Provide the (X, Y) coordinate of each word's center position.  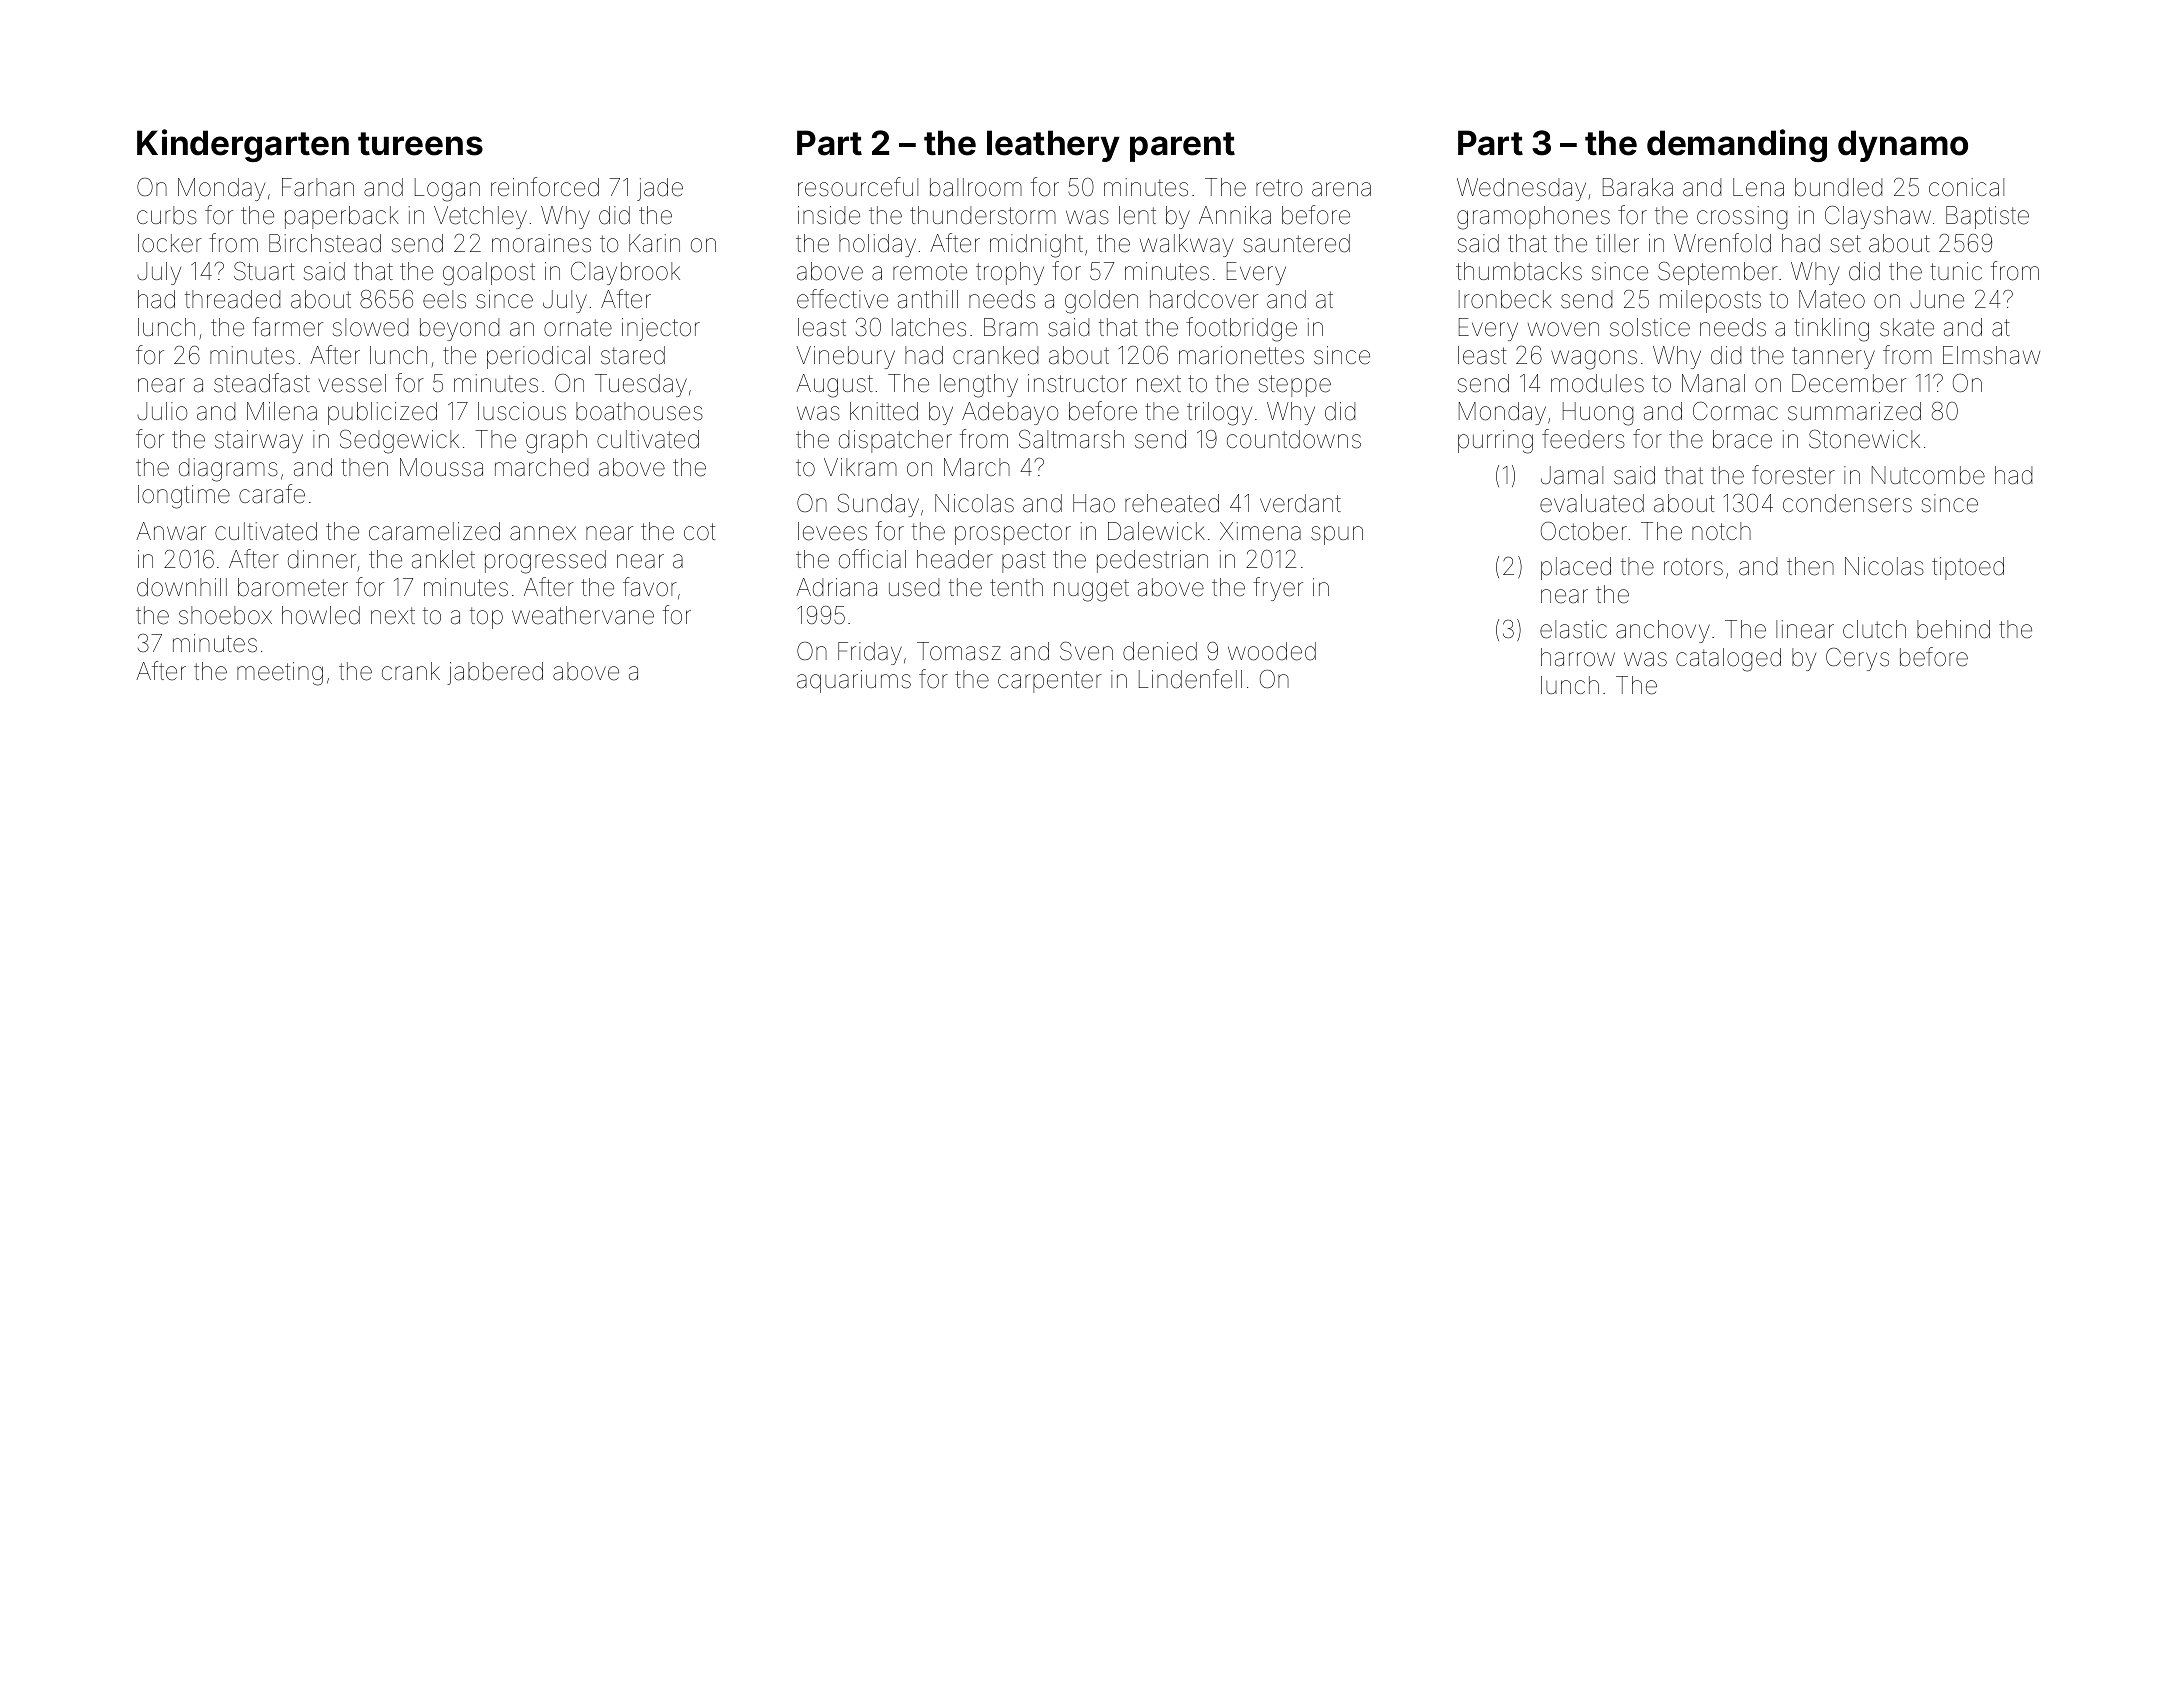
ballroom (976, 187)
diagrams (228, 470)
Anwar (171, 531)
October (1584, 531)
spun (1337, 535)
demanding (1737, 145)
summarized (1854, 411)
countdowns (1294, 439)
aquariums (854, 681)
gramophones (1533, 218)
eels (444, 299)
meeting (280, 674)
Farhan (318, 187)
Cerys (1857, 659)
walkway (1186, 245)
